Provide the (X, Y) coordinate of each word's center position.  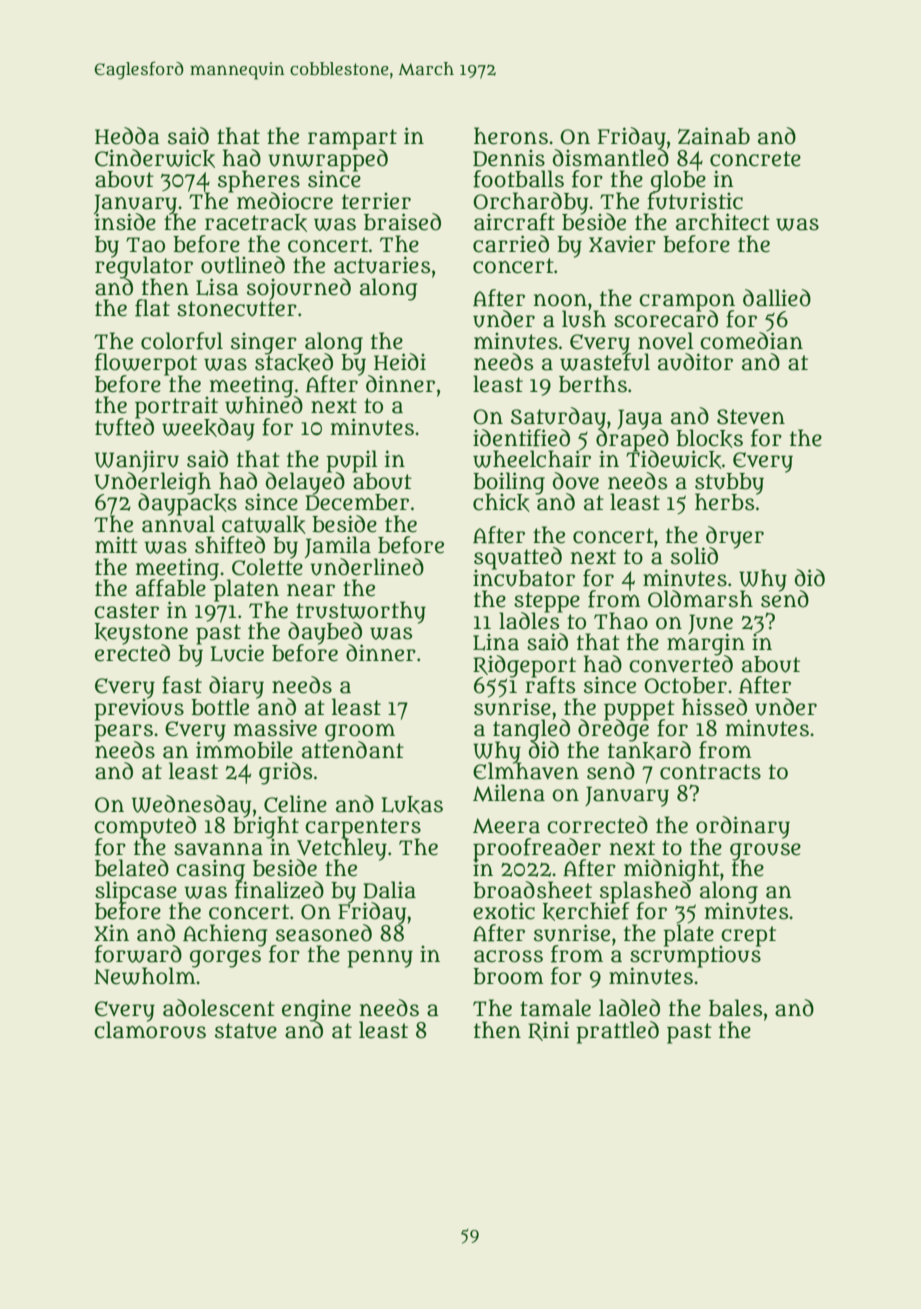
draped (632, 440)
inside (125, 222)
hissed (714, 707)
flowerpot (146, 364)
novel (666, 341)
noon (560, 300)
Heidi (400, 362)
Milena (509, 793)
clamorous (150, 1030)
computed (145, 827)
